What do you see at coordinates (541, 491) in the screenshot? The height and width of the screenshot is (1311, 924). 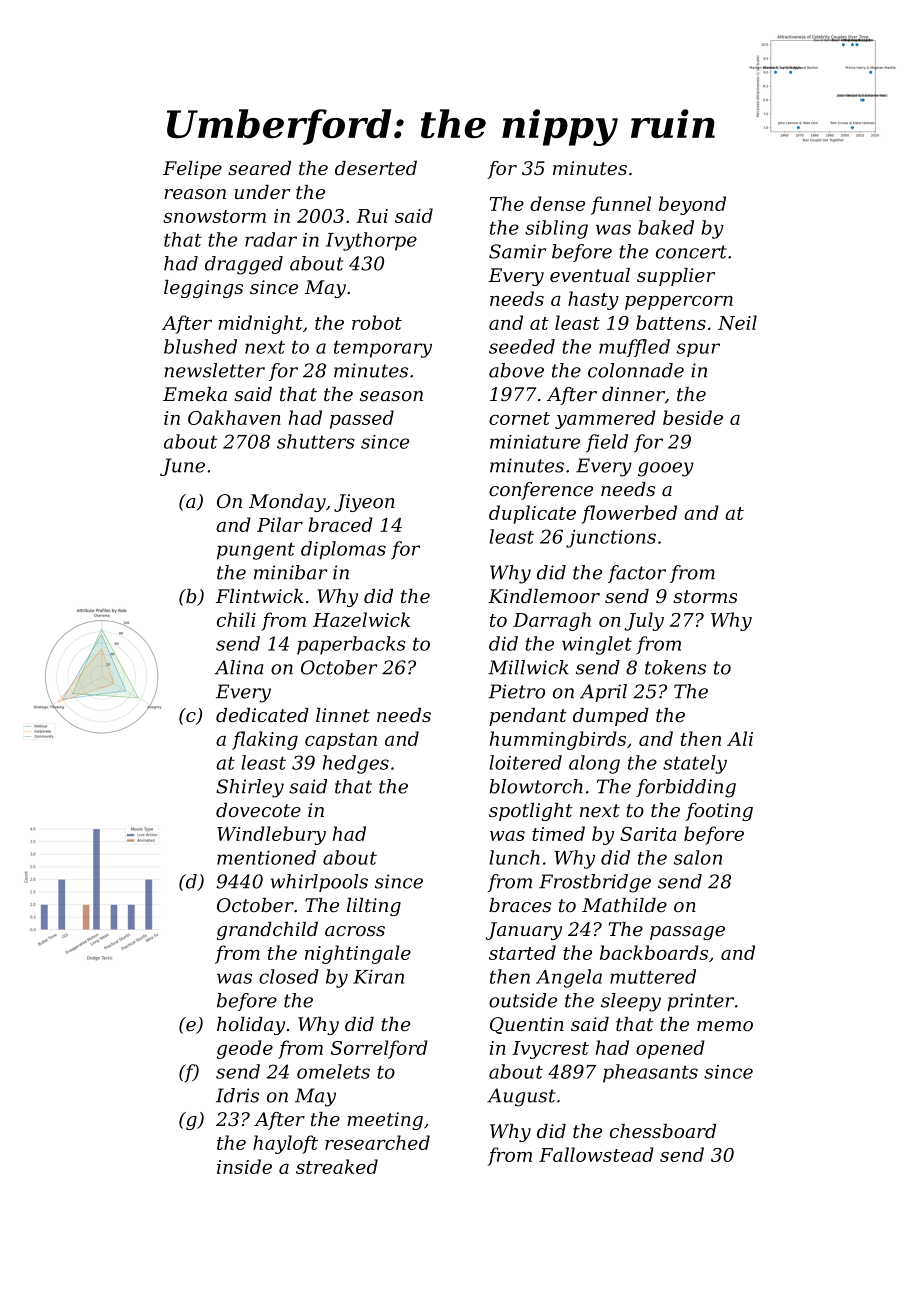 I see `conference` at bounding box center [541, 491].
